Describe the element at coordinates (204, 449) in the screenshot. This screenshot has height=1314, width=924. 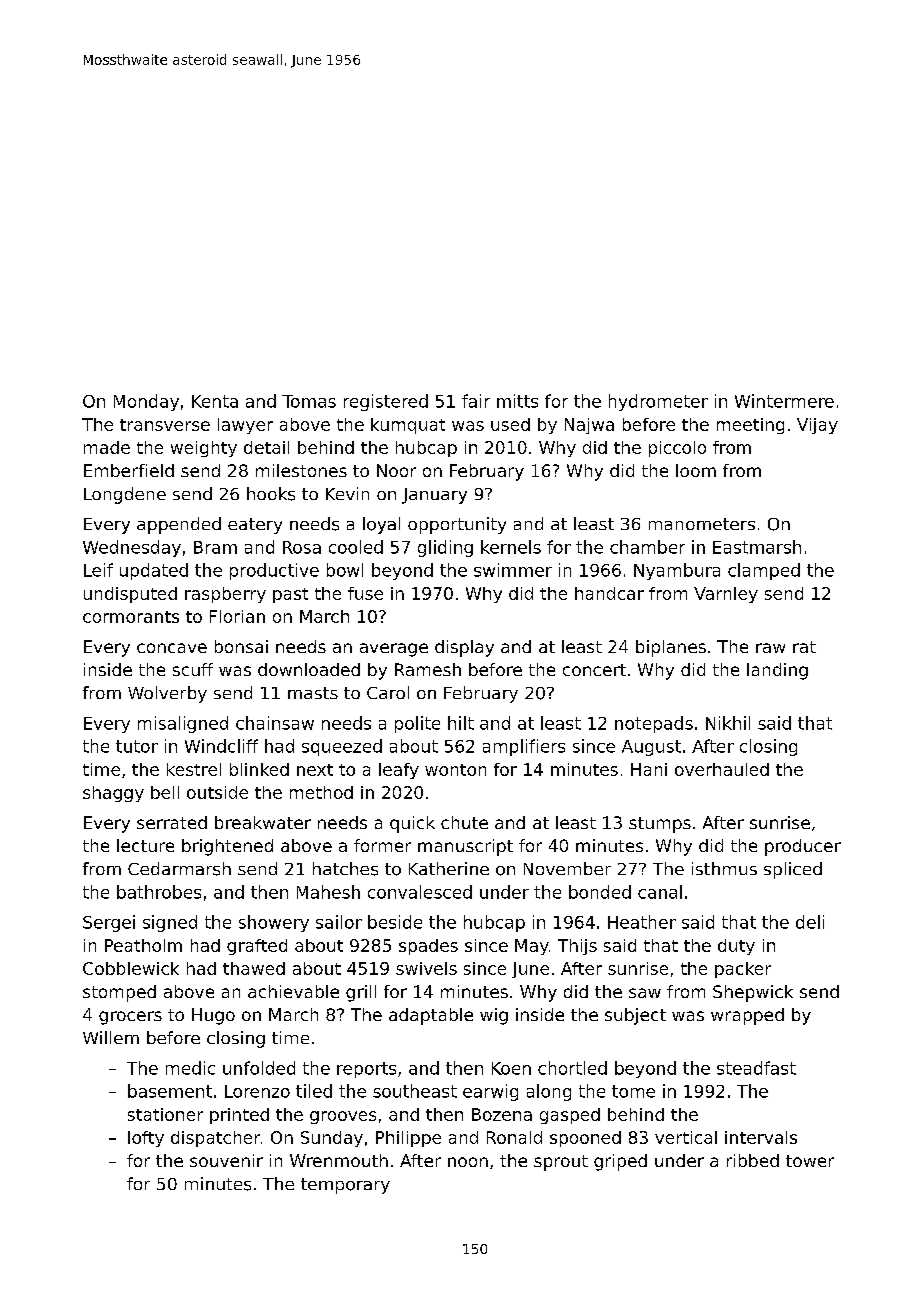
I see `weighty` at that location.
